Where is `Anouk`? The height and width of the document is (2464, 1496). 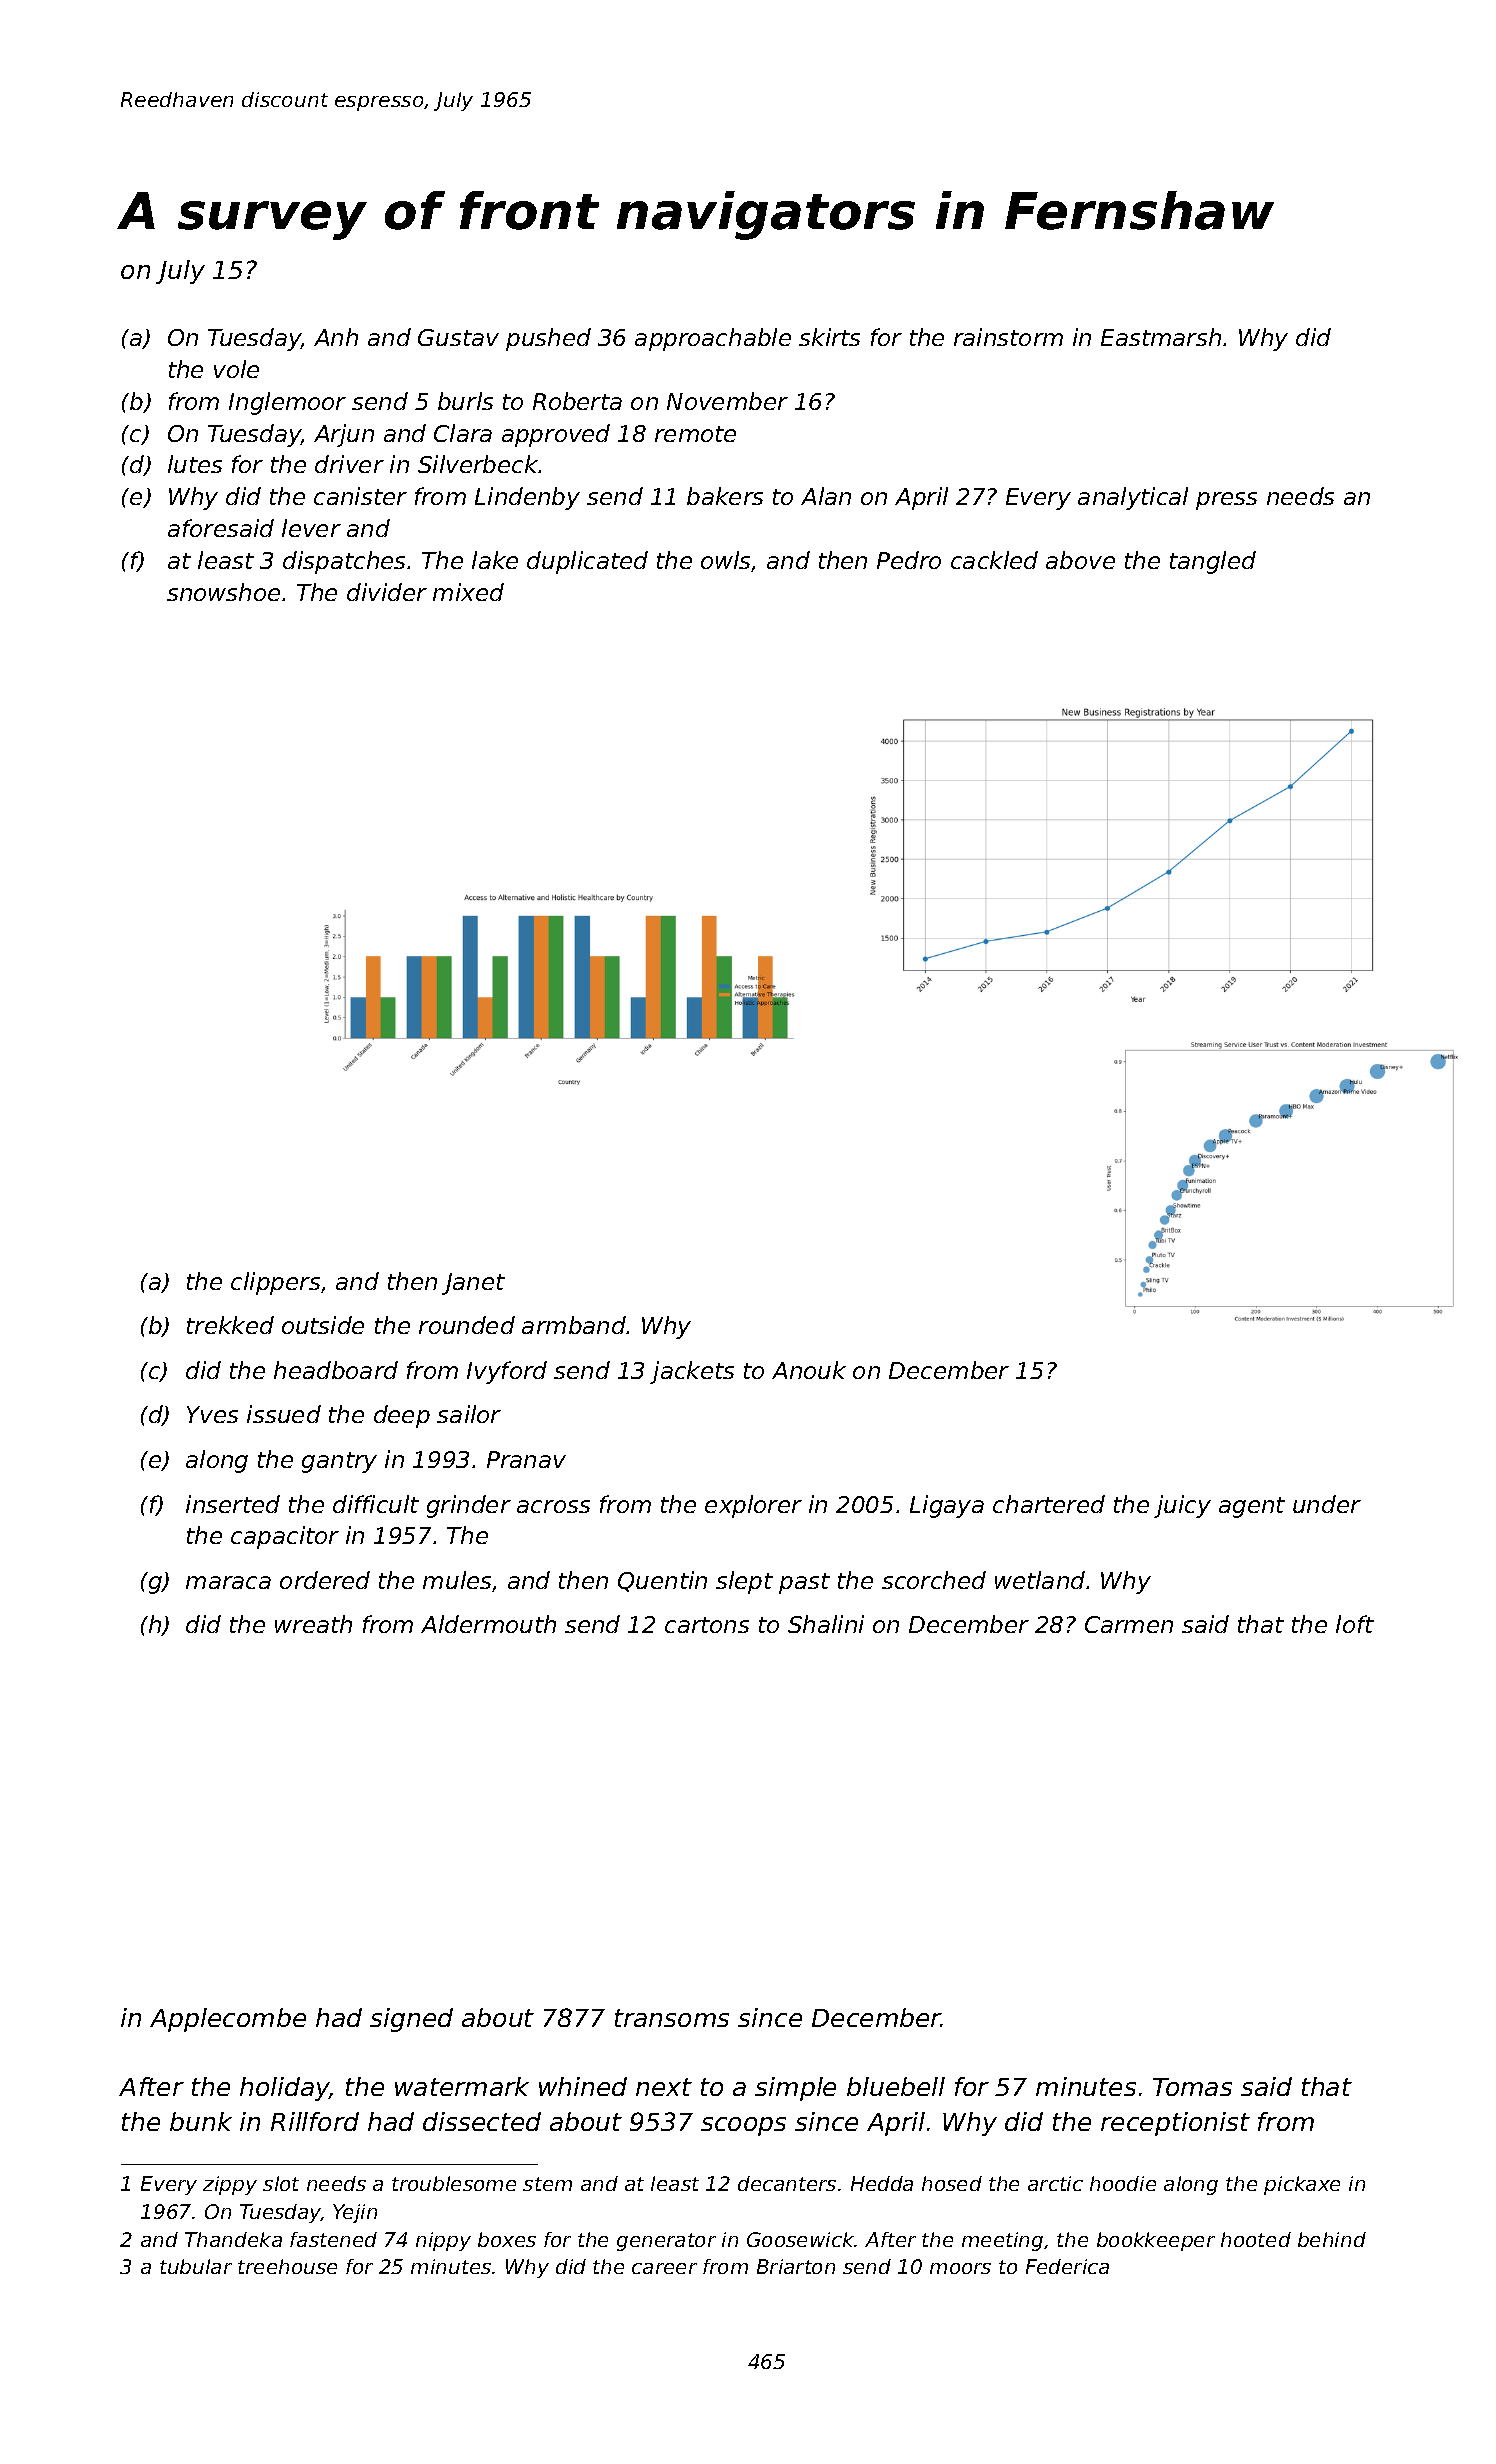
Anouk is located at coordinates (809, 1370).
